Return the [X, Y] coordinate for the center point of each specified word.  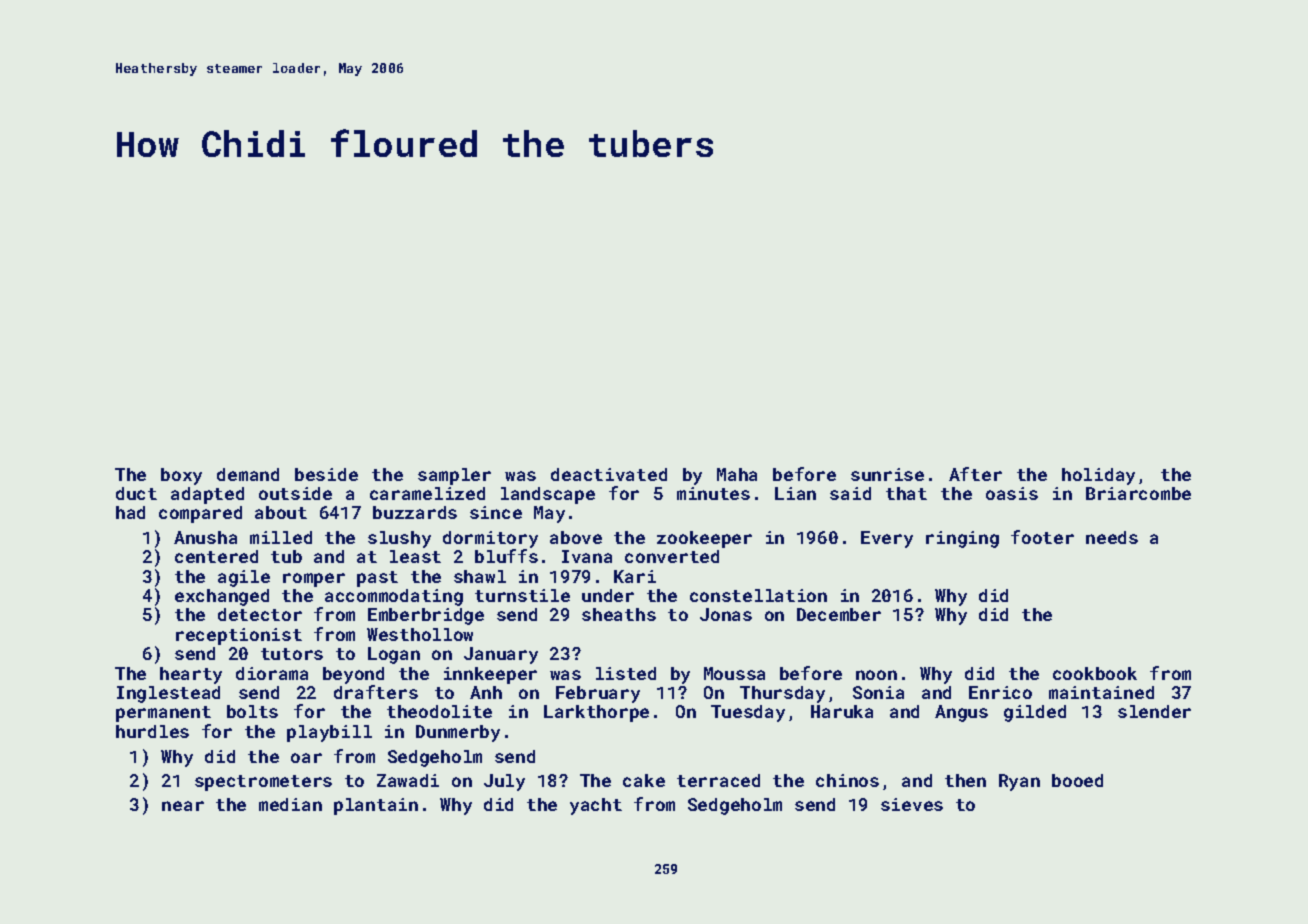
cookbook [1095, 673]
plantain [376, 806]
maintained [1101, 692]
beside [326, 474]
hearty [191, 675]
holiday [1098, 476]
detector [260, 614]
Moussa [734, 673]
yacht [596, 806]
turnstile [522, 595]
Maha [737, 474]
